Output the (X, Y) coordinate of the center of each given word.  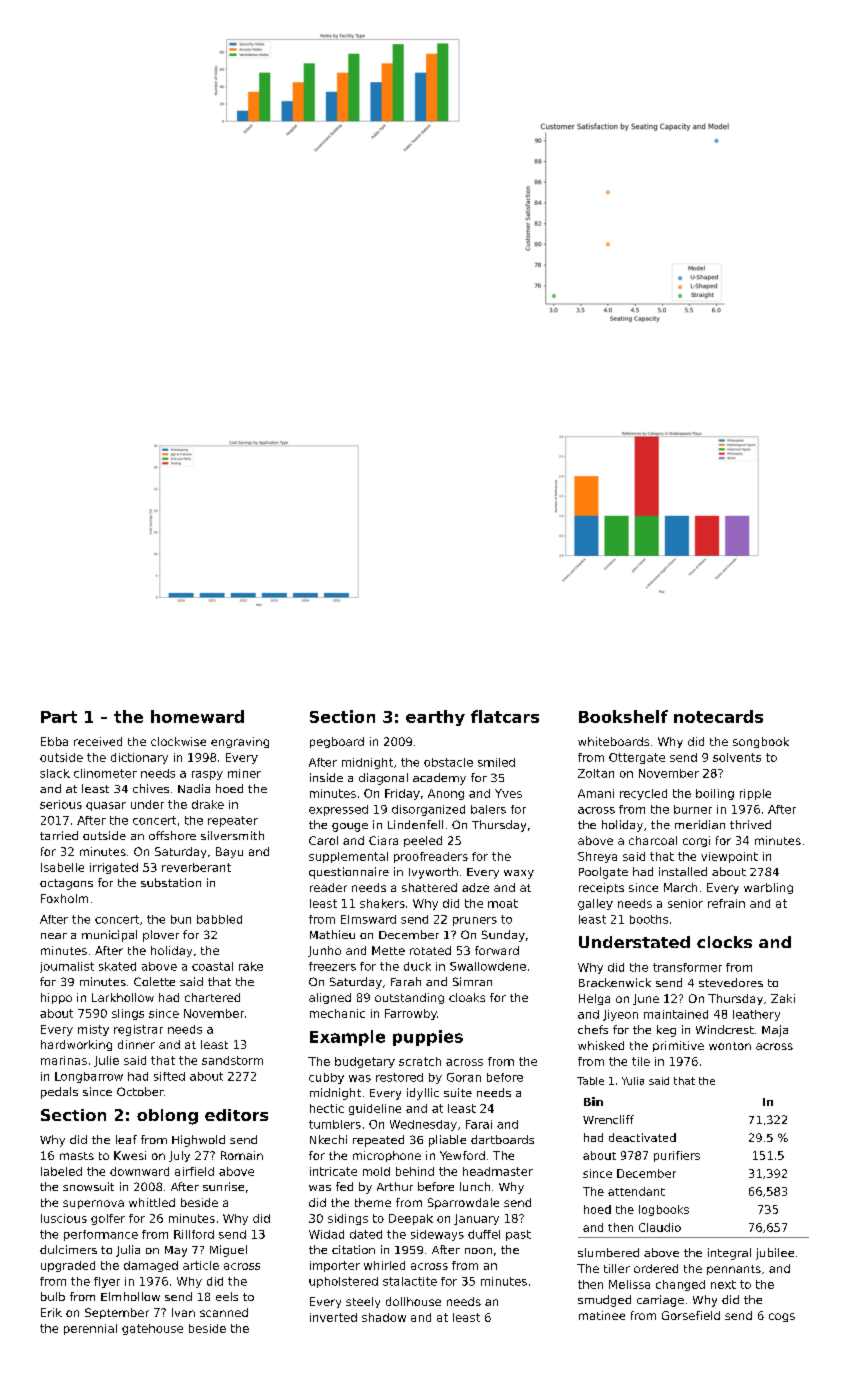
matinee (602, 1315)
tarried (59, 835)
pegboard (337, 742)
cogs (782, 1317)
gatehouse (152, 1329)
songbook (761, 742)
